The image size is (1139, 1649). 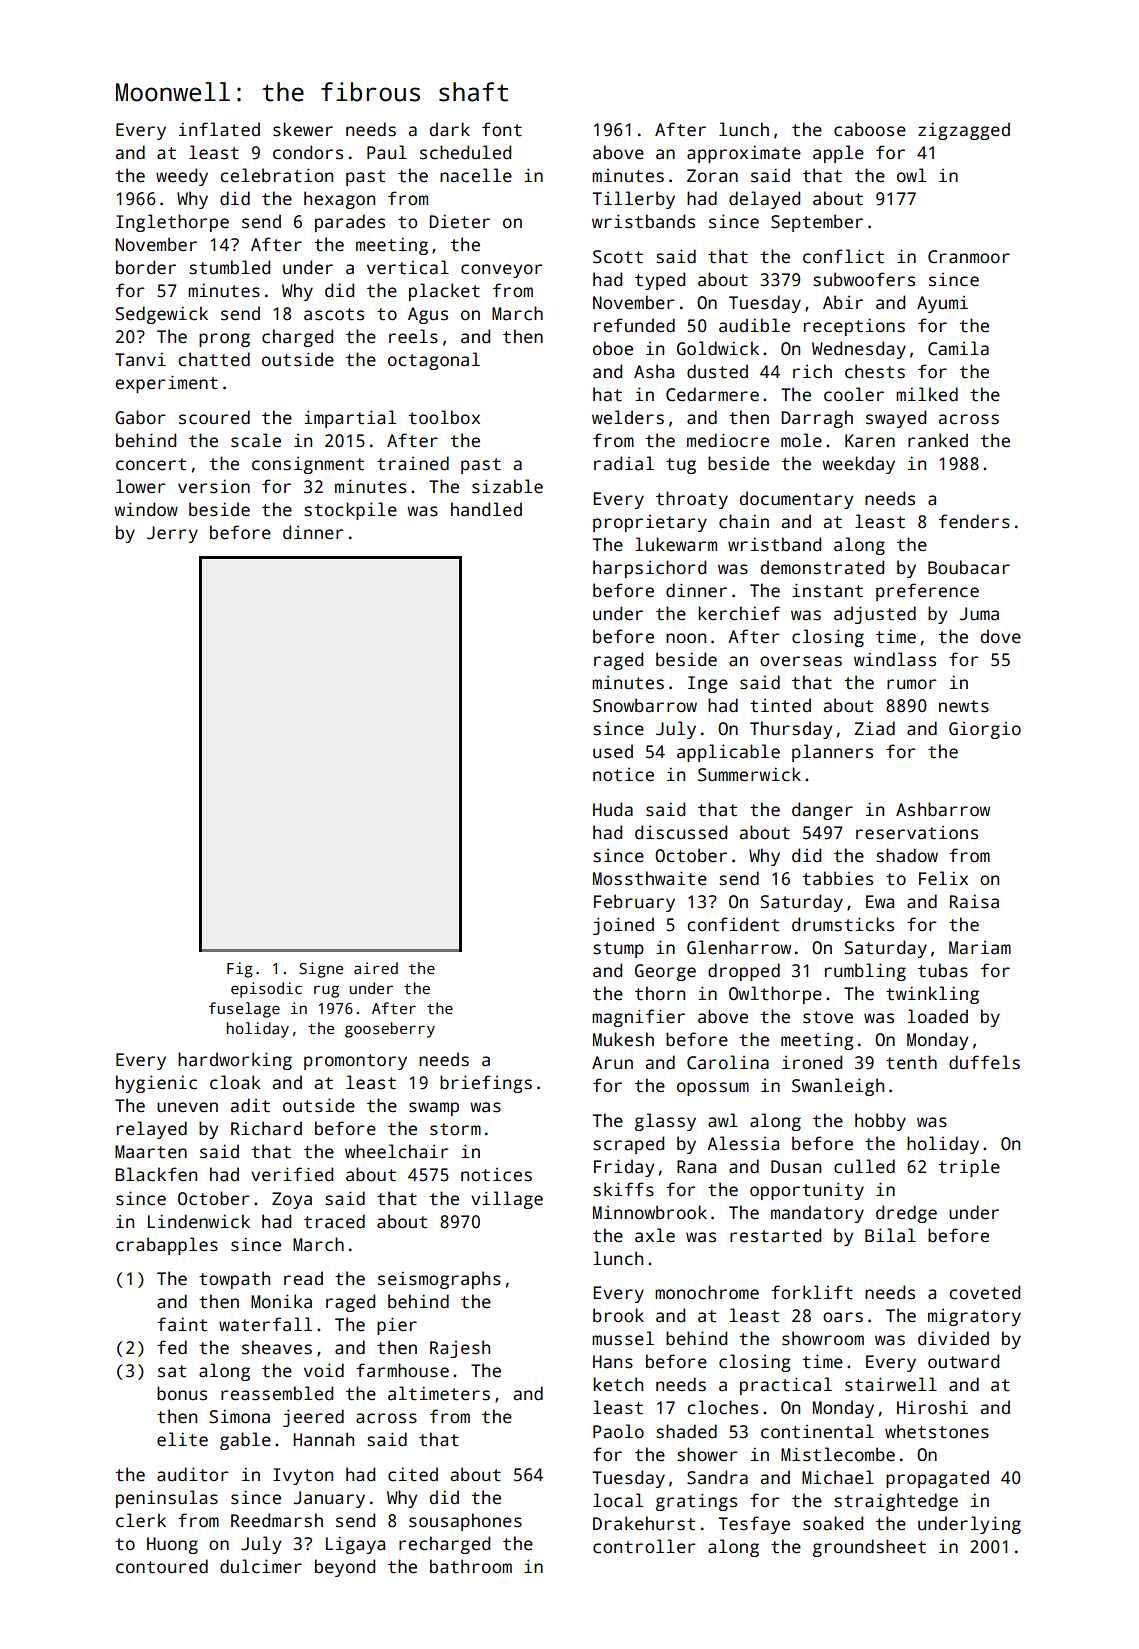 What do you see at coordinates (141, 486) in the image?
I see `lower` at bounding box center [141, 486].
